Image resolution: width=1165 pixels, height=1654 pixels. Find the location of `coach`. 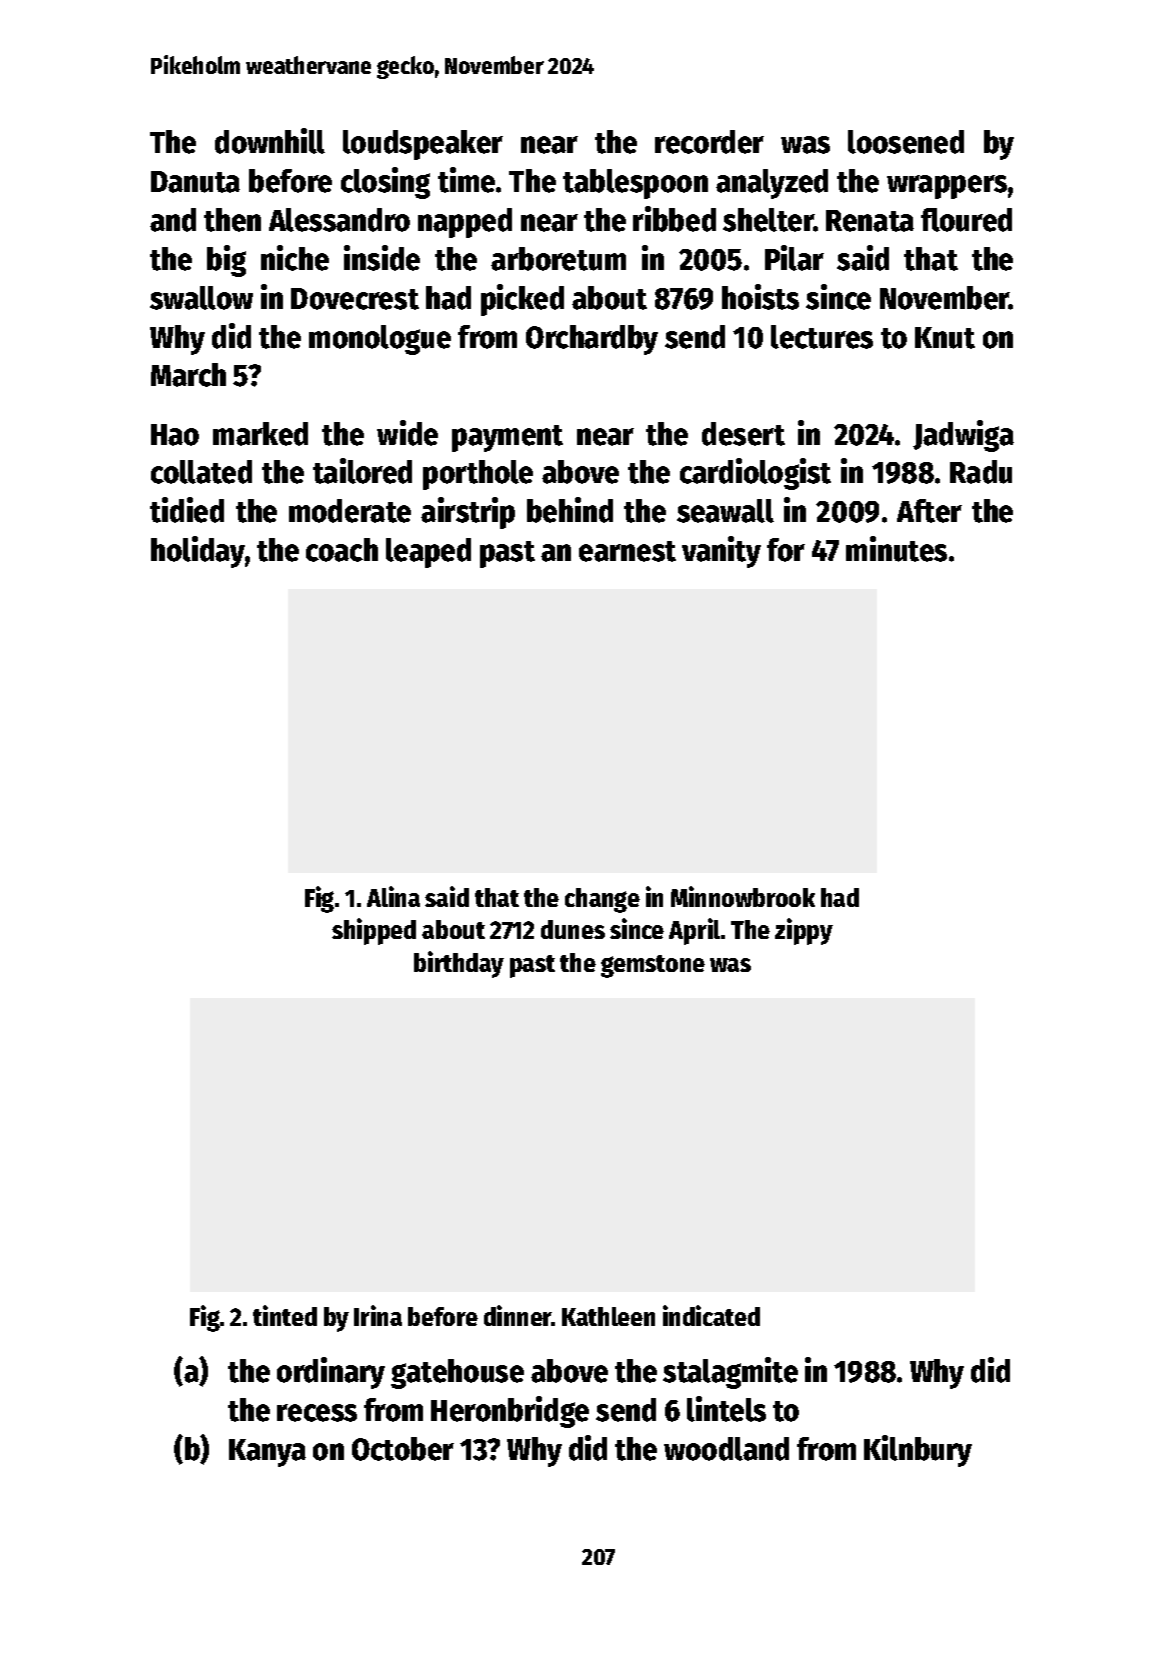

coach is located at coordinates (342, 550).
